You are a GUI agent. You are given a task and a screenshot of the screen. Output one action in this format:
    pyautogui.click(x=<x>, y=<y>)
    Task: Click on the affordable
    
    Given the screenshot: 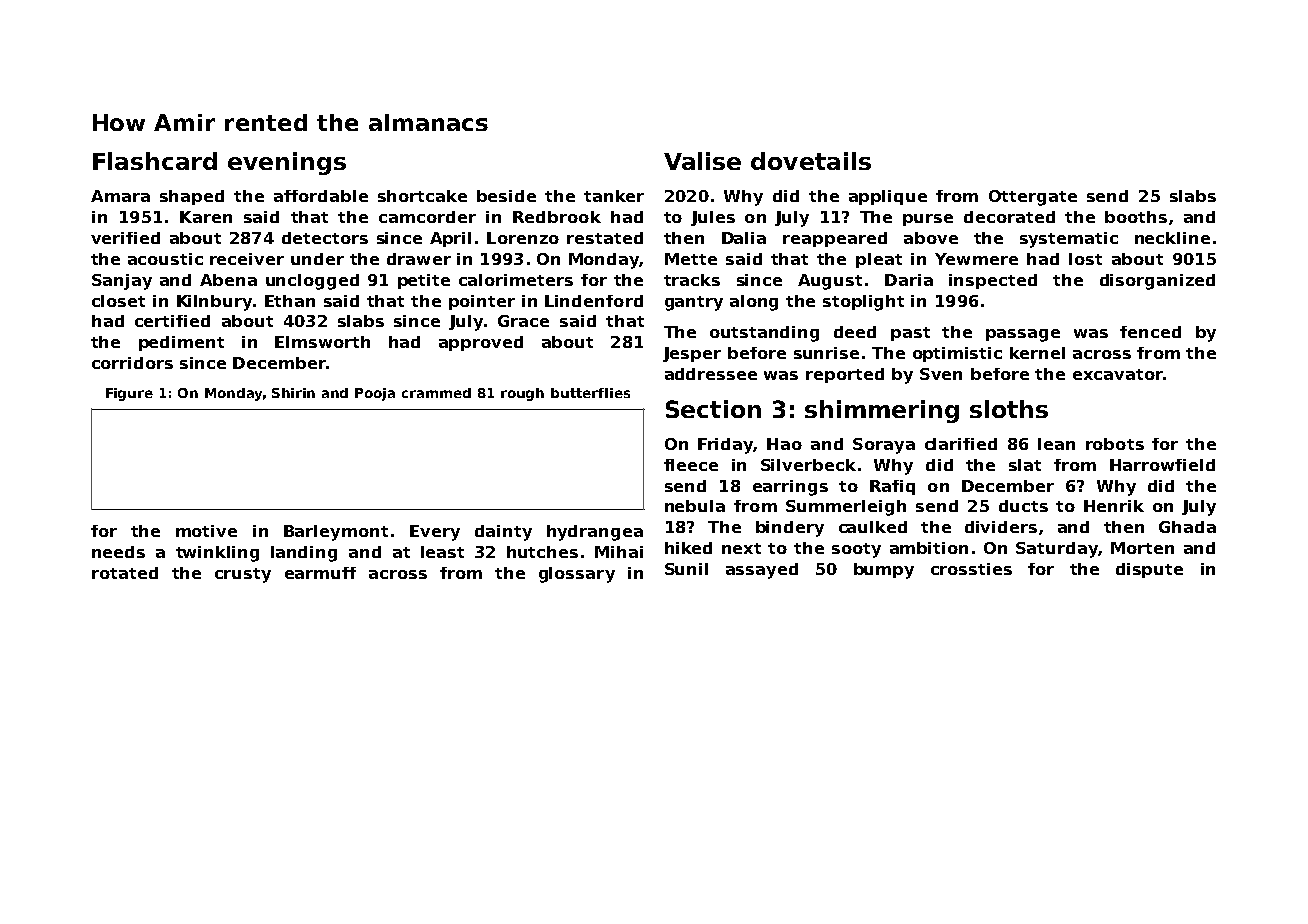 What is the action you would take?
    pyautogui.click(x=321, y=196)
